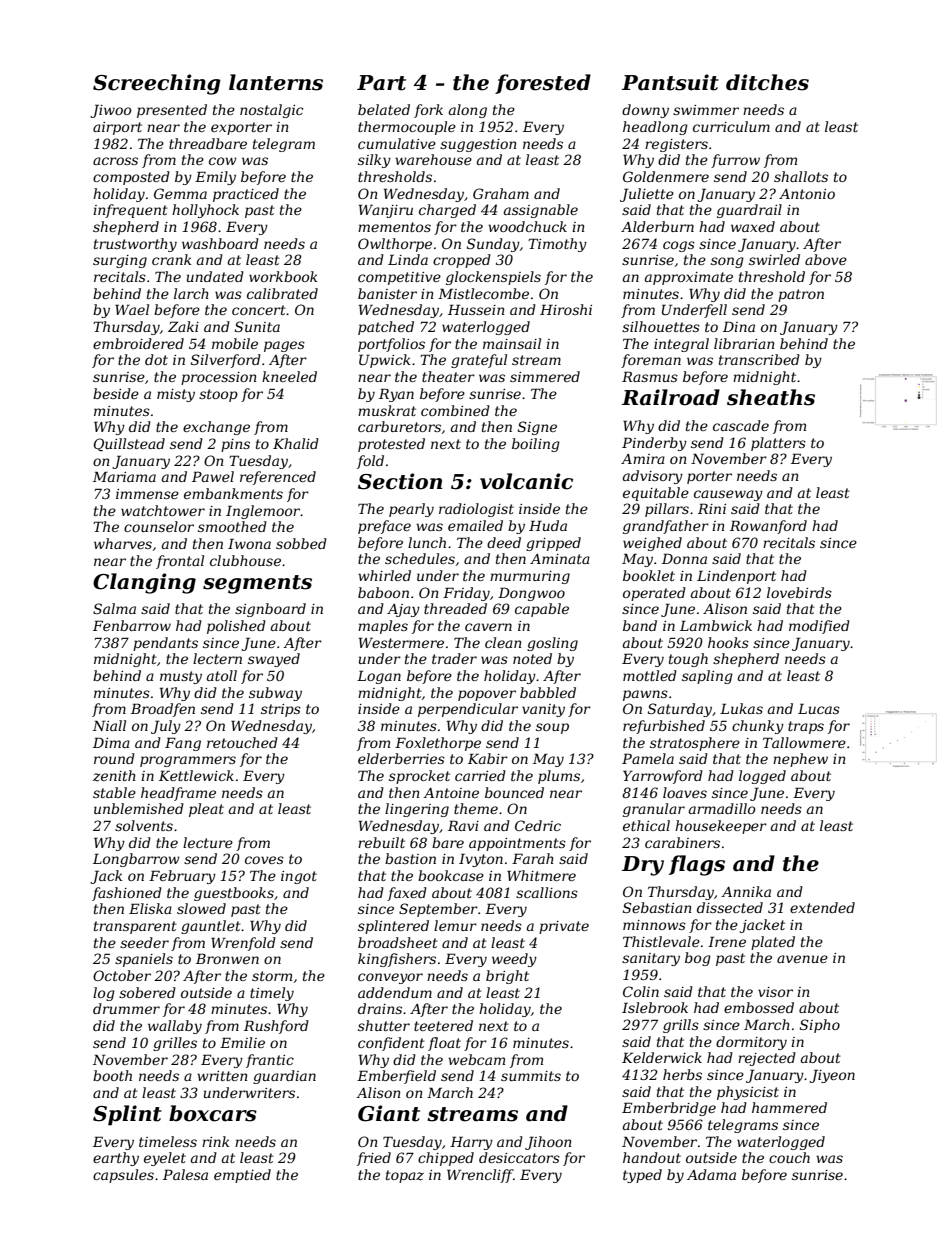 This screenshot has height=1233, width=952. What do you see at coordinates (232, 526) in the screenshot?
I see `smoothed` at bounding box center [232, 526].
